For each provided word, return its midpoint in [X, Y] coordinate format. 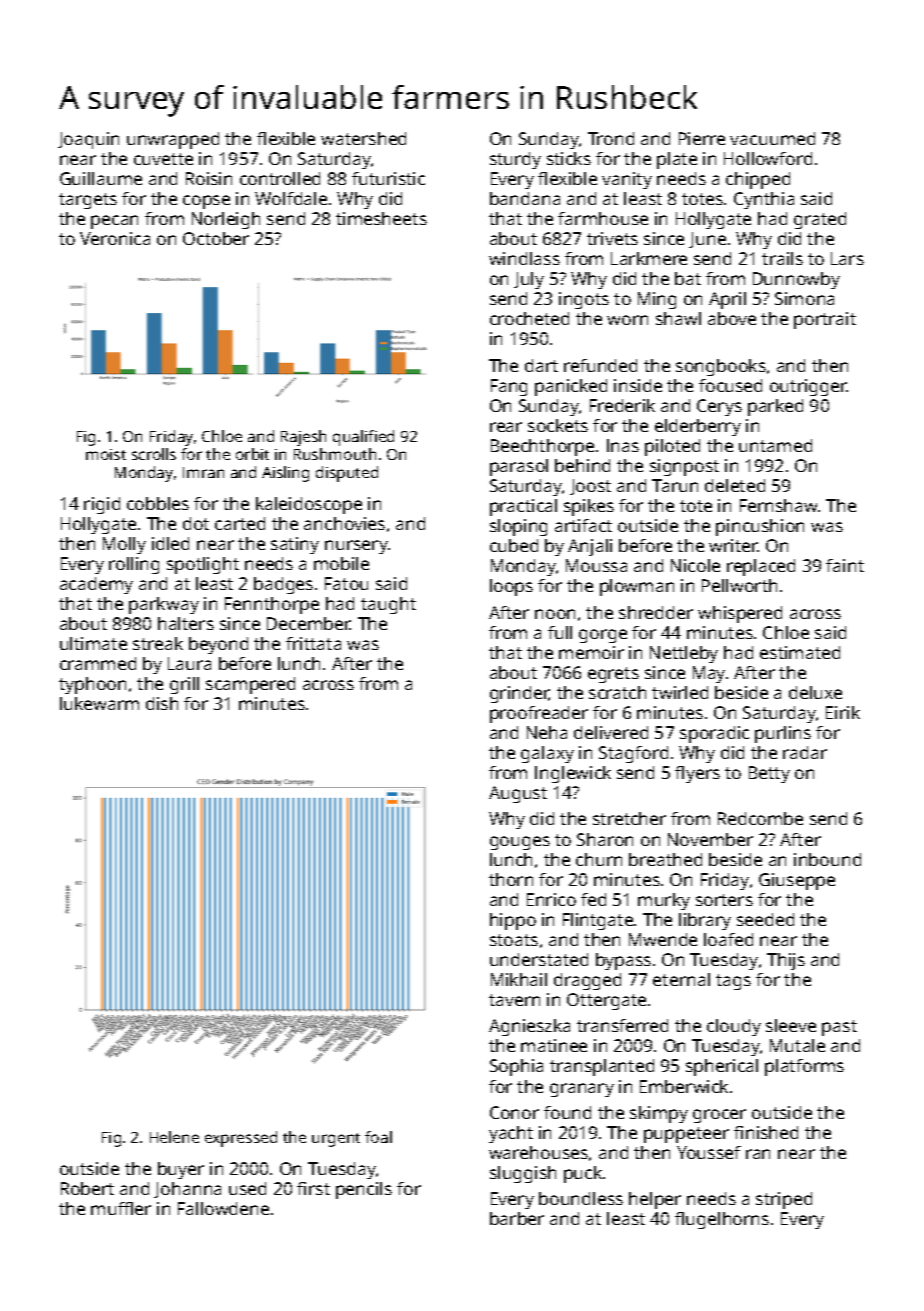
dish [162, 703]
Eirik [843, 712]
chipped [758, 180]
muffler [121, 1208]
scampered [250, 685]
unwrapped [173, 140]
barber [517, 1218]
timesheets [381, 218]
